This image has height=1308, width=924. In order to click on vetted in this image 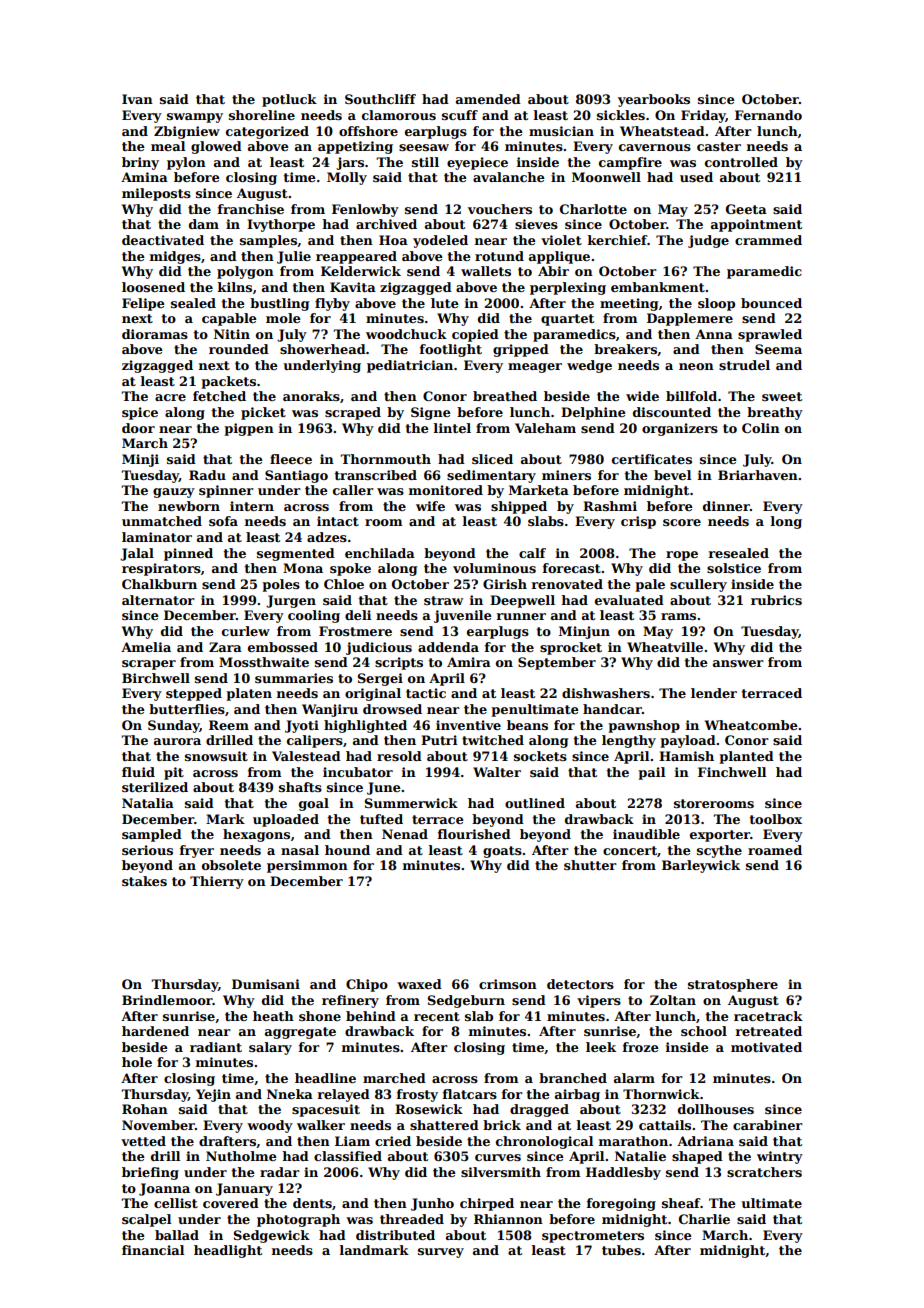, I will do `click(143, 1141)`.
